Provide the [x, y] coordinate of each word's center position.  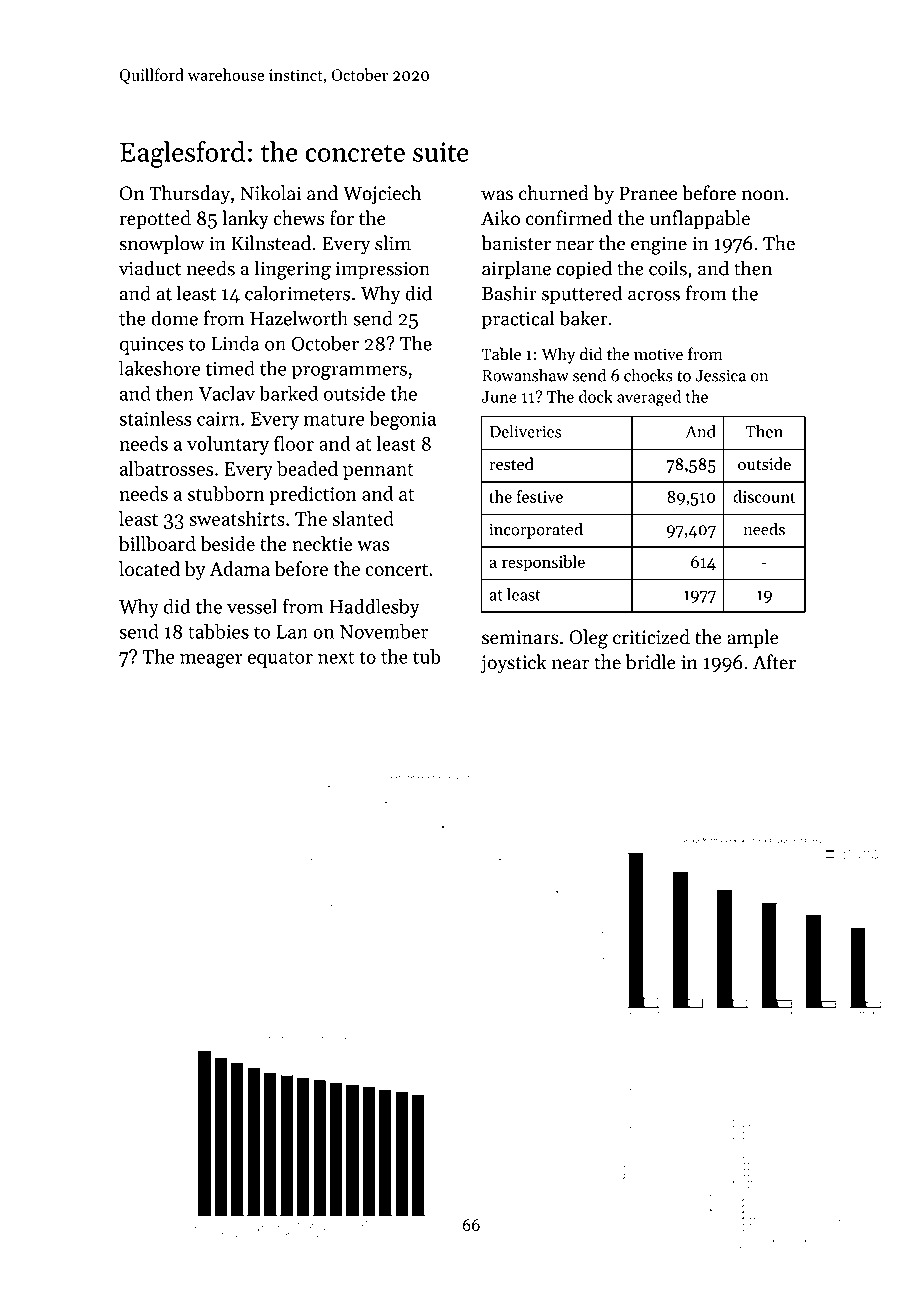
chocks [648, 375]
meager [211, 661]
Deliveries [525, 431]
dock [596, 396]
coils [668, 268]
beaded [307, 468]
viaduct [150, 268]
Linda [235, 343]
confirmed [569, 218]
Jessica [720, 375]
